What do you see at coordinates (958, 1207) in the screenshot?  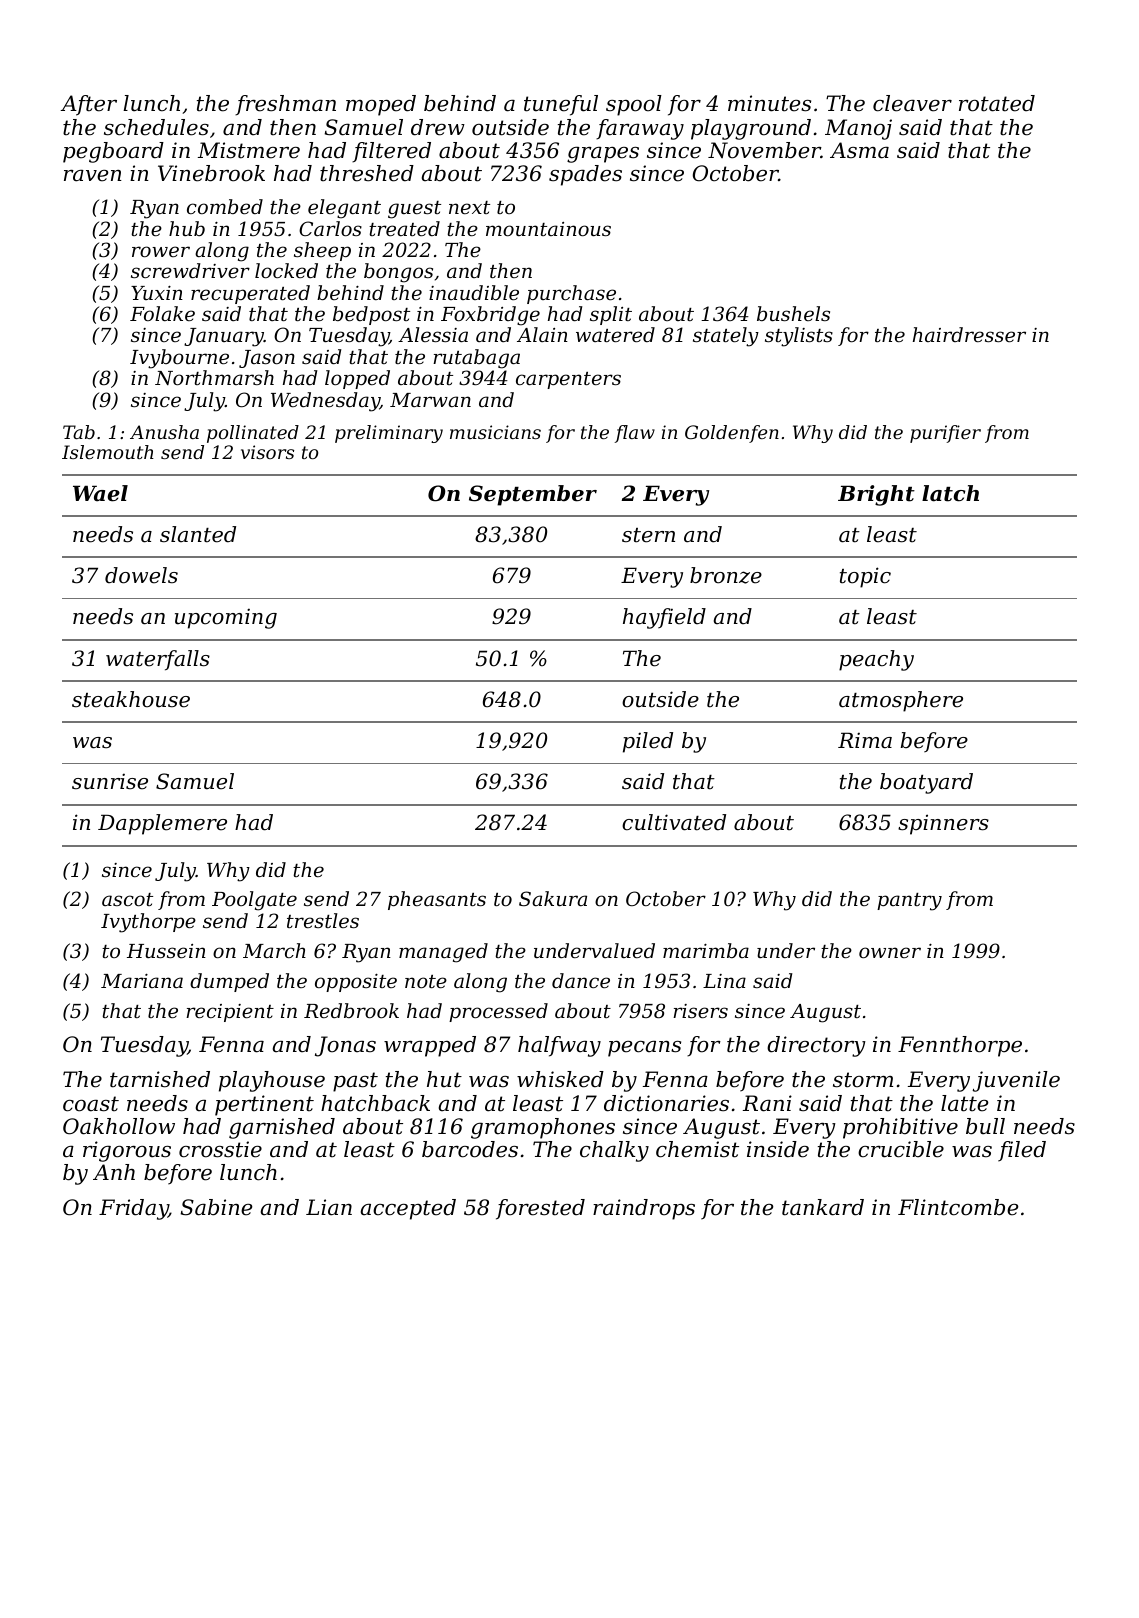 I see `Flintcombe` at bounding box center [958, 1207].
